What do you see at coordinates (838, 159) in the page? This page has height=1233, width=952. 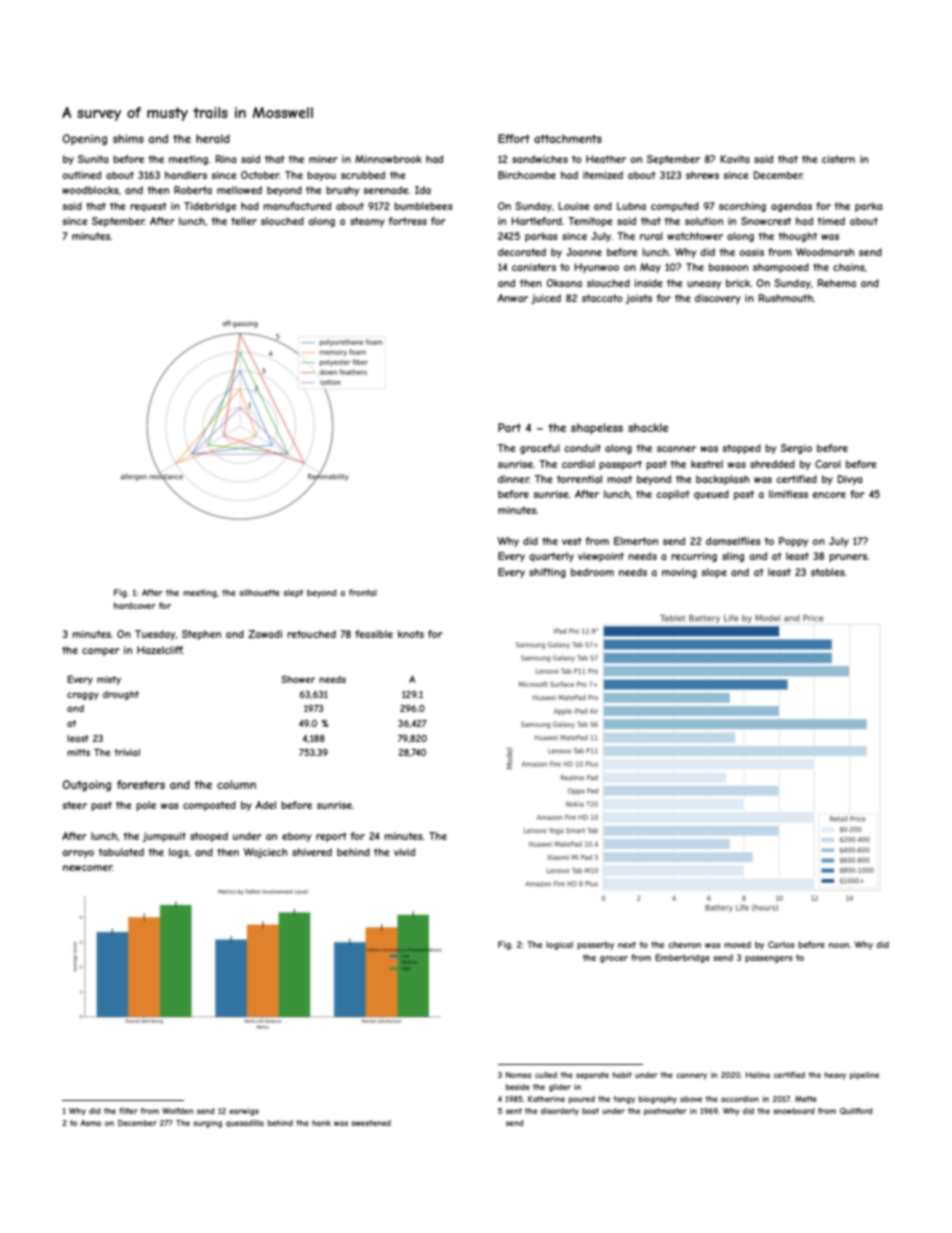 I see `cistern` at bounding box center [838, 159].
